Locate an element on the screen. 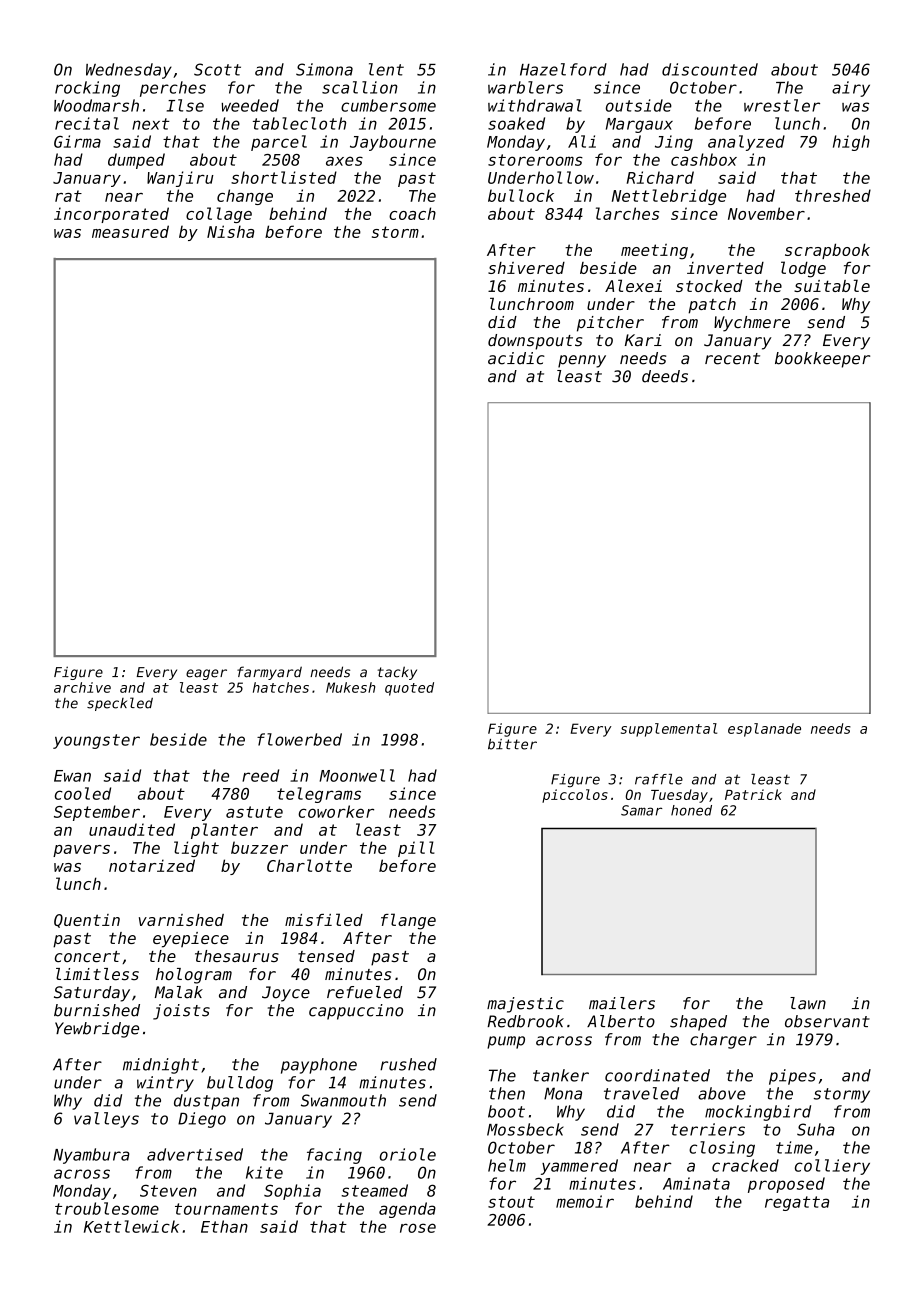  Ethan is located at coordinates (224, 1226).
